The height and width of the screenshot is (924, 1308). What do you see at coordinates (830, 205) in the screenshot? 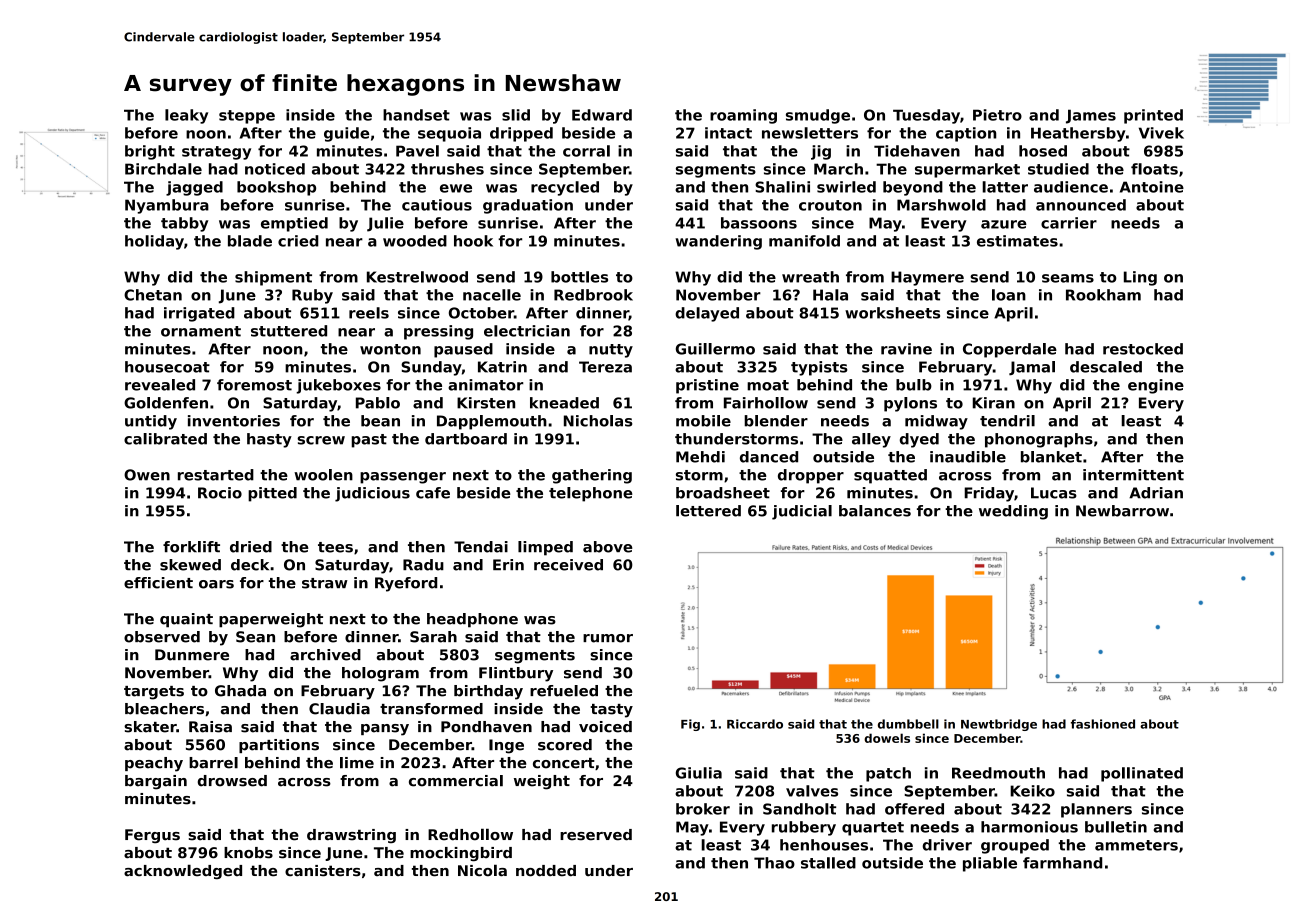
I see `crouton` at bounding box center [830, 205].
